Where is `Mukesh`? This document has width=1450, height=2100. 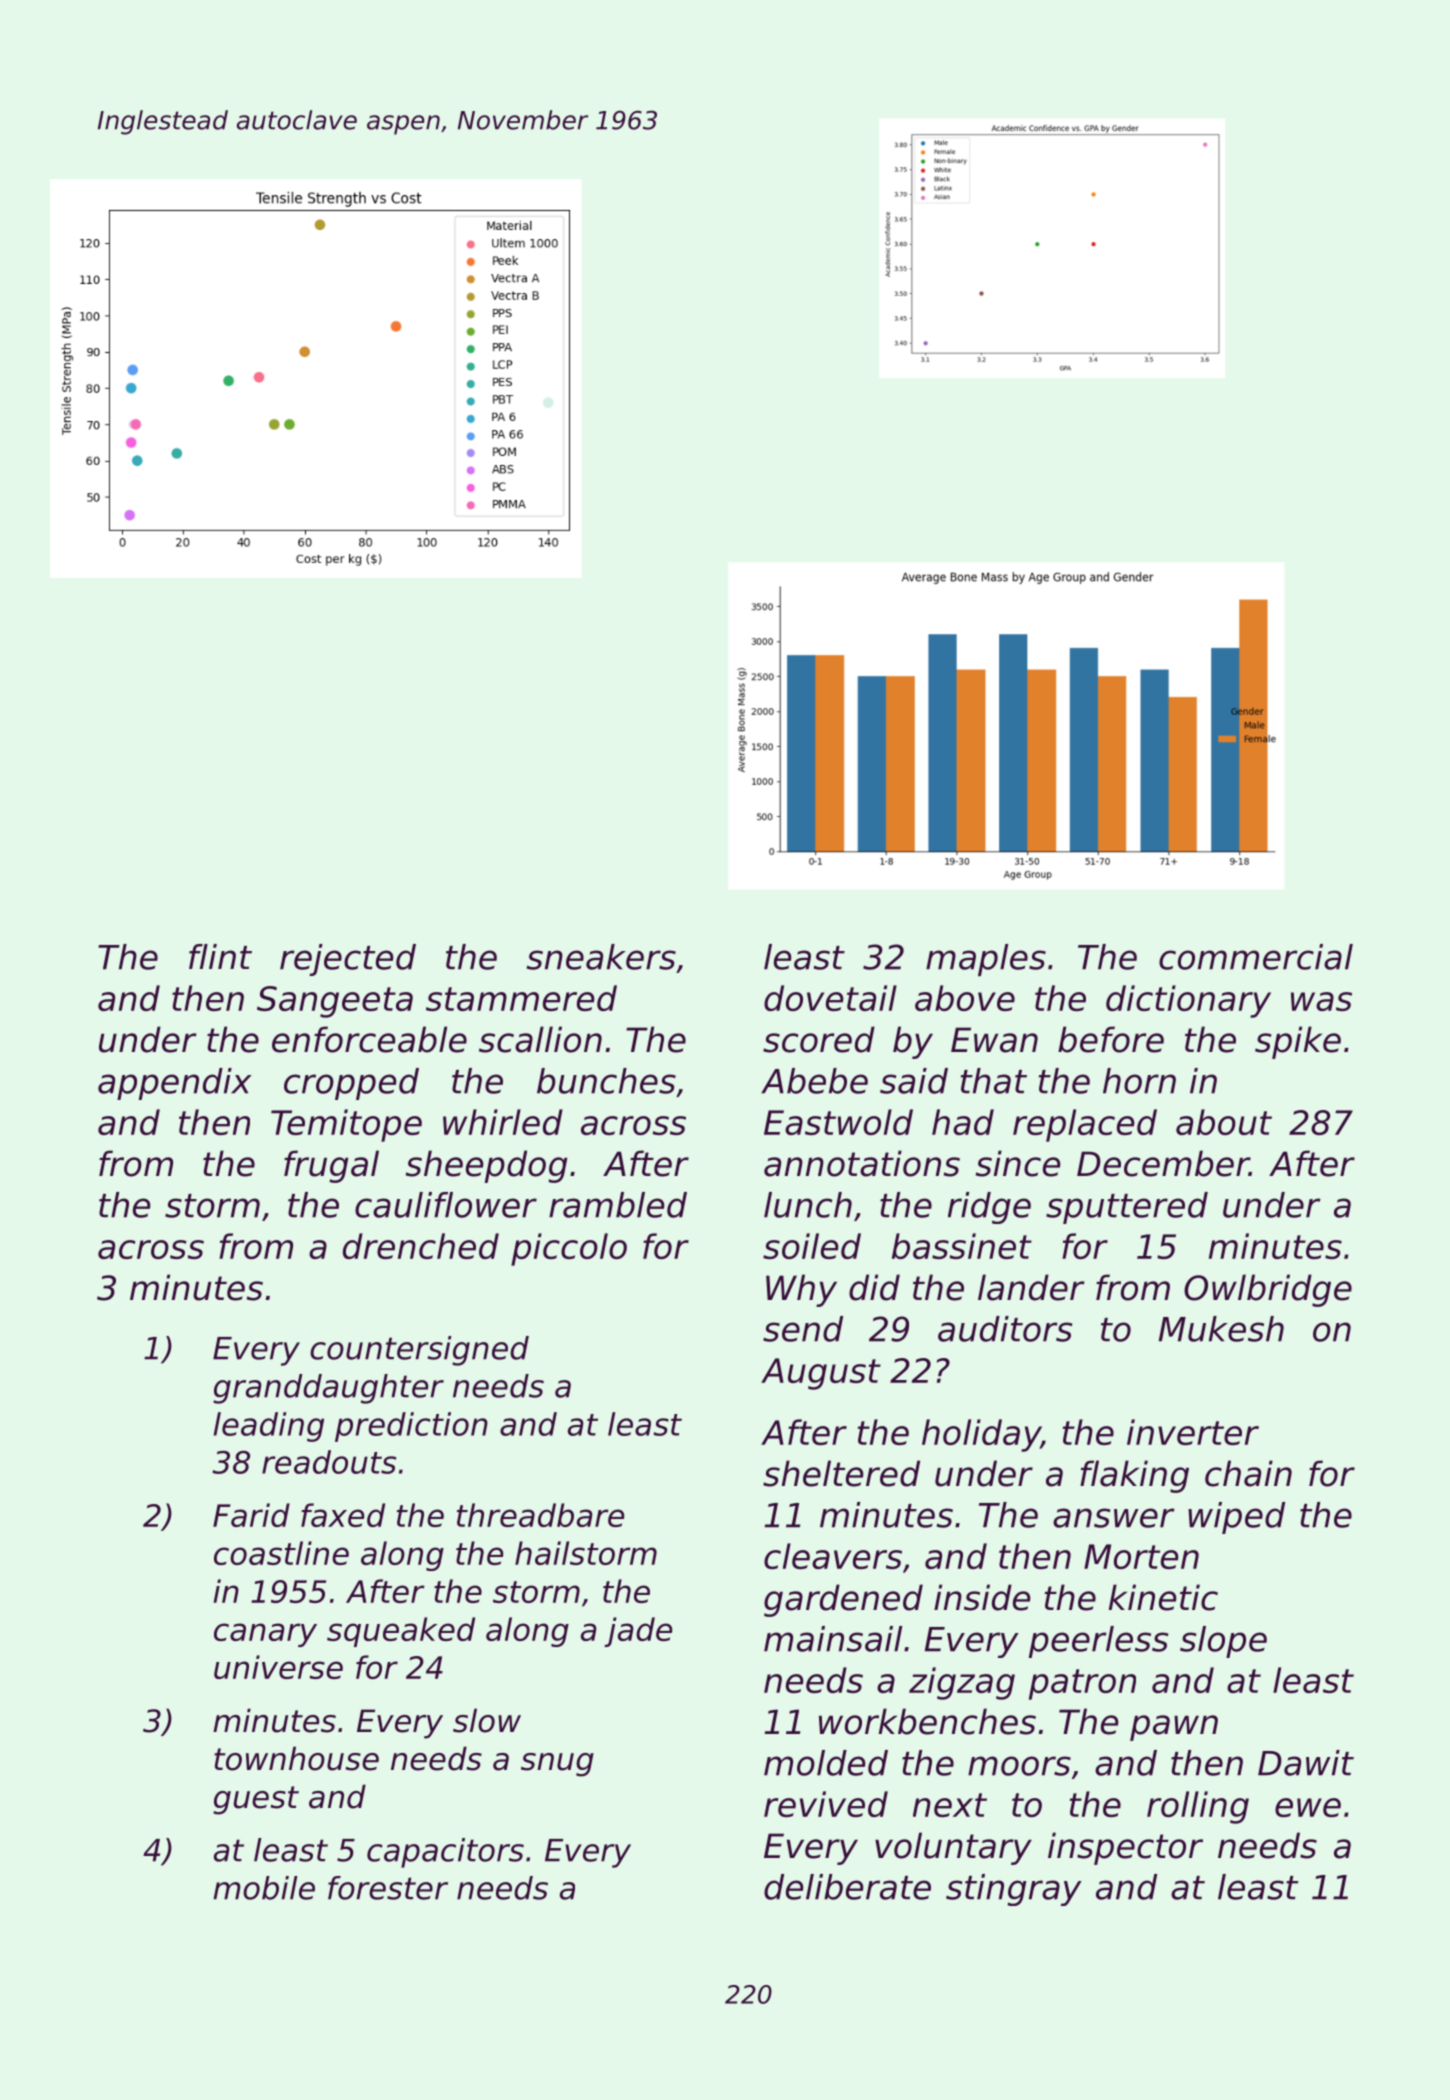
Mukesh is located at coordinates (1221, 1329).
